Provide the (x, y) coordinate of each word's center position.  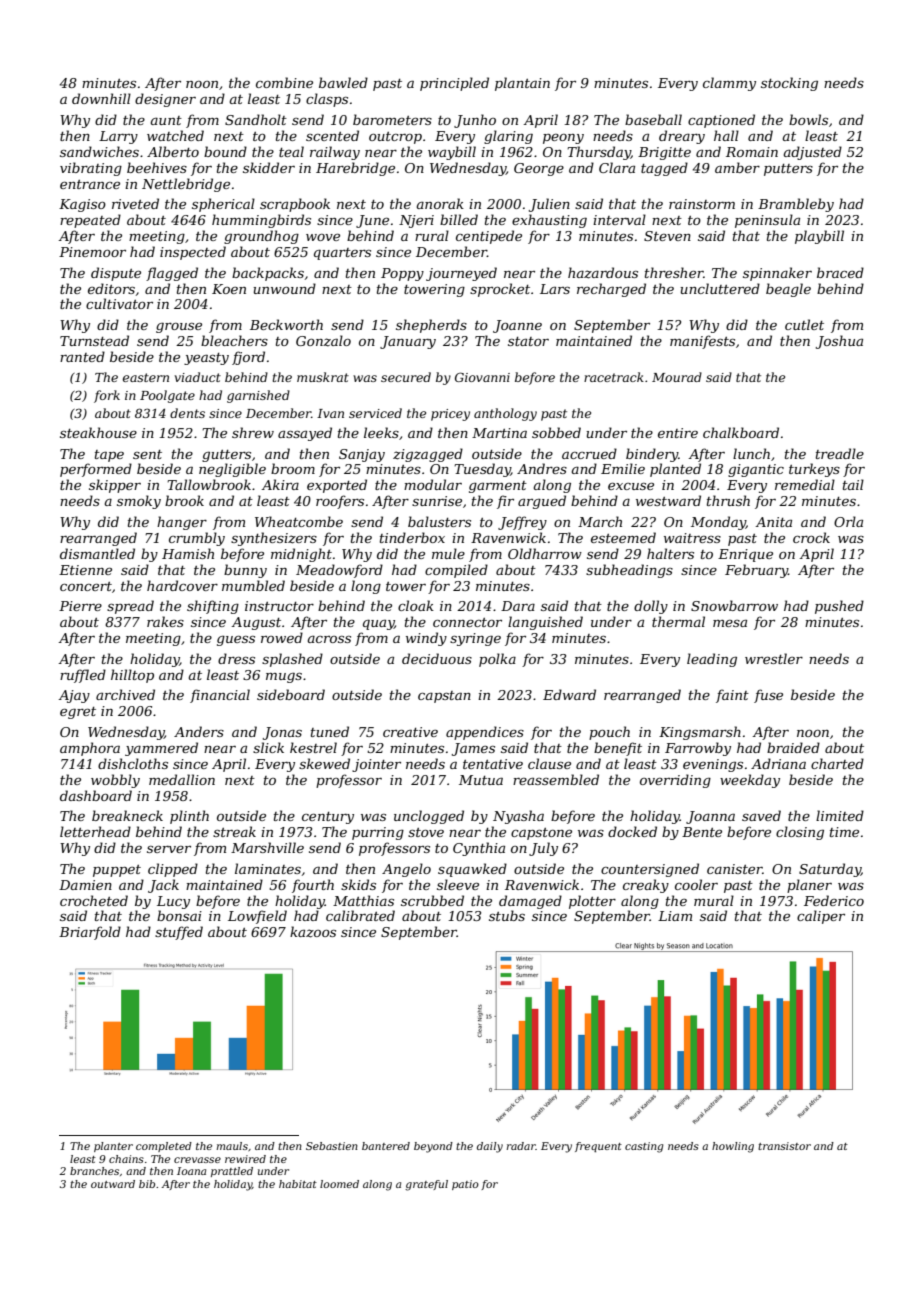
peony (563, 139)
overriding (675, 781)
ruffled (83, 676)
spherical (223, 205)
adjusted (812, 153)
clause (549, 763)
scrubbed (432, 900)
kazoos (313, 932)
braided (793, 747)
